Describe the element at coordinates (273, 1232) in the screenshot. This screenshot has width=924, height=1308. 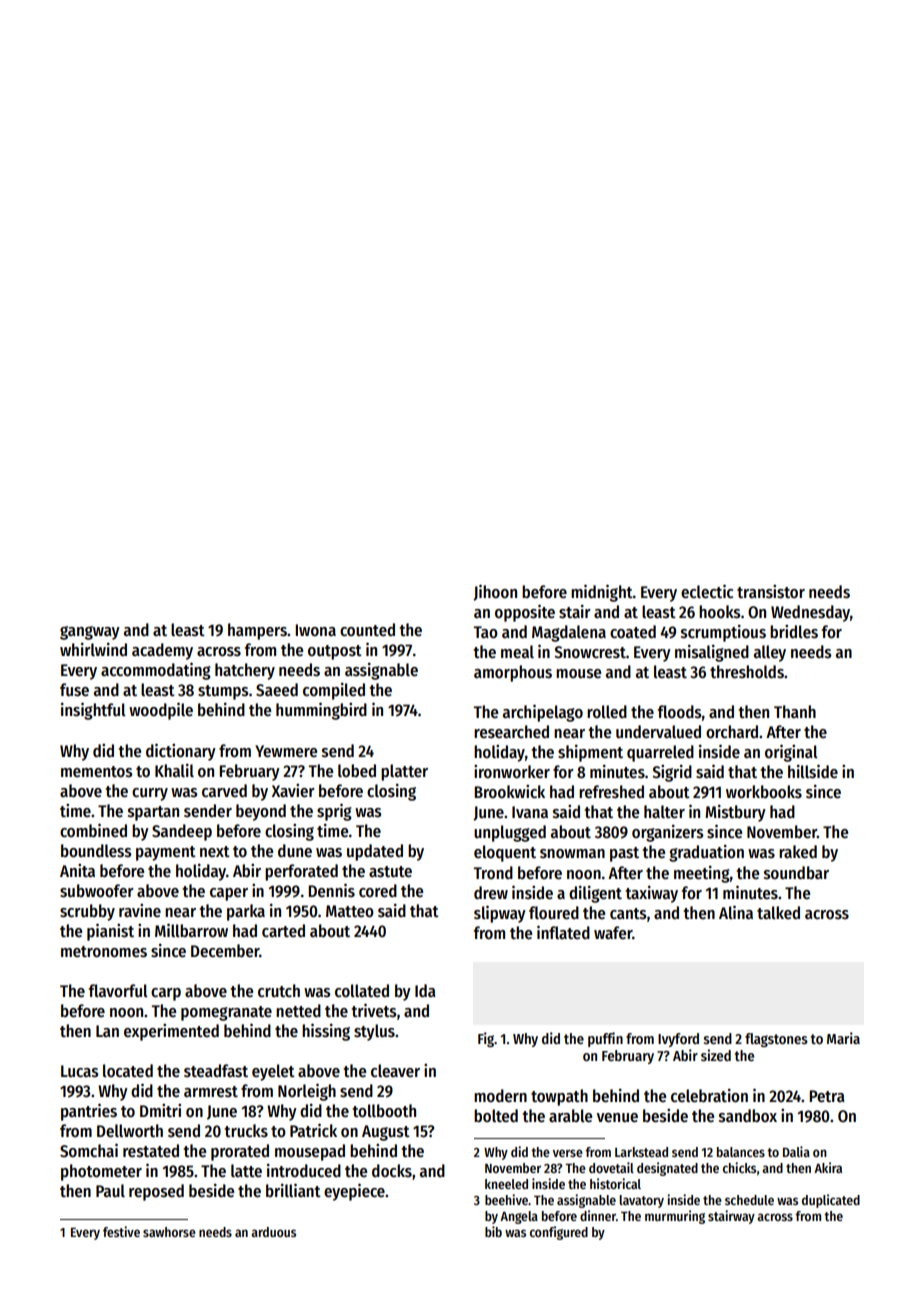
I see `arduous` at that location.
